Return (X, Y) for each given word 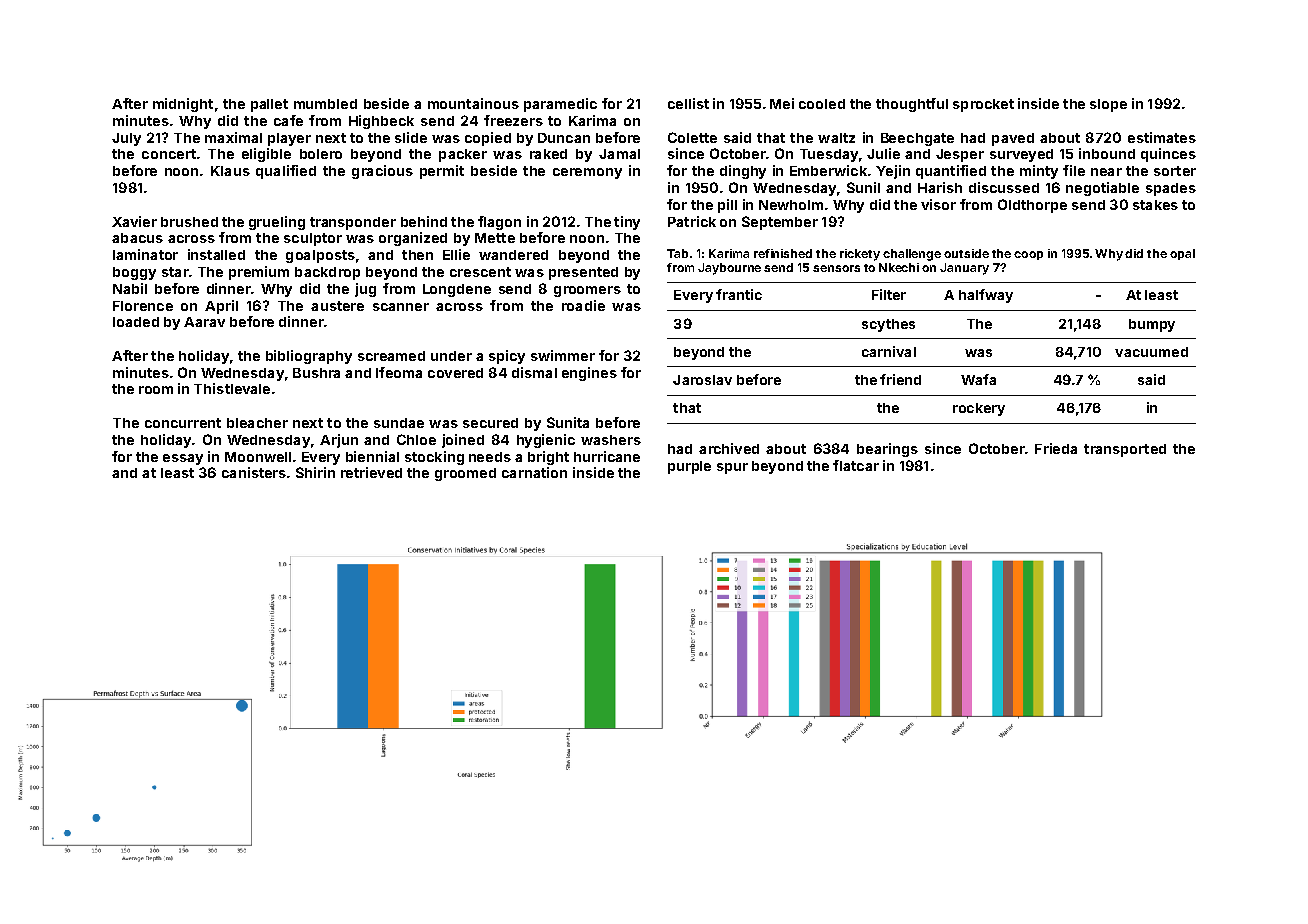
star (175, 272)
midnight (183, 105)
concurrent (183, 423)
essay (183, 459)
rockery (979, 409)
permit (442, 172)
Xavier (134, 221)
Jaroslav (702, 380)
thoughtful (912, 105)
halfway (986, 296)
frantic (739, 294)
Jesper (960, 155)
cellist (688, 103)
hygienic (546, 441)
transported (1125, 450)
